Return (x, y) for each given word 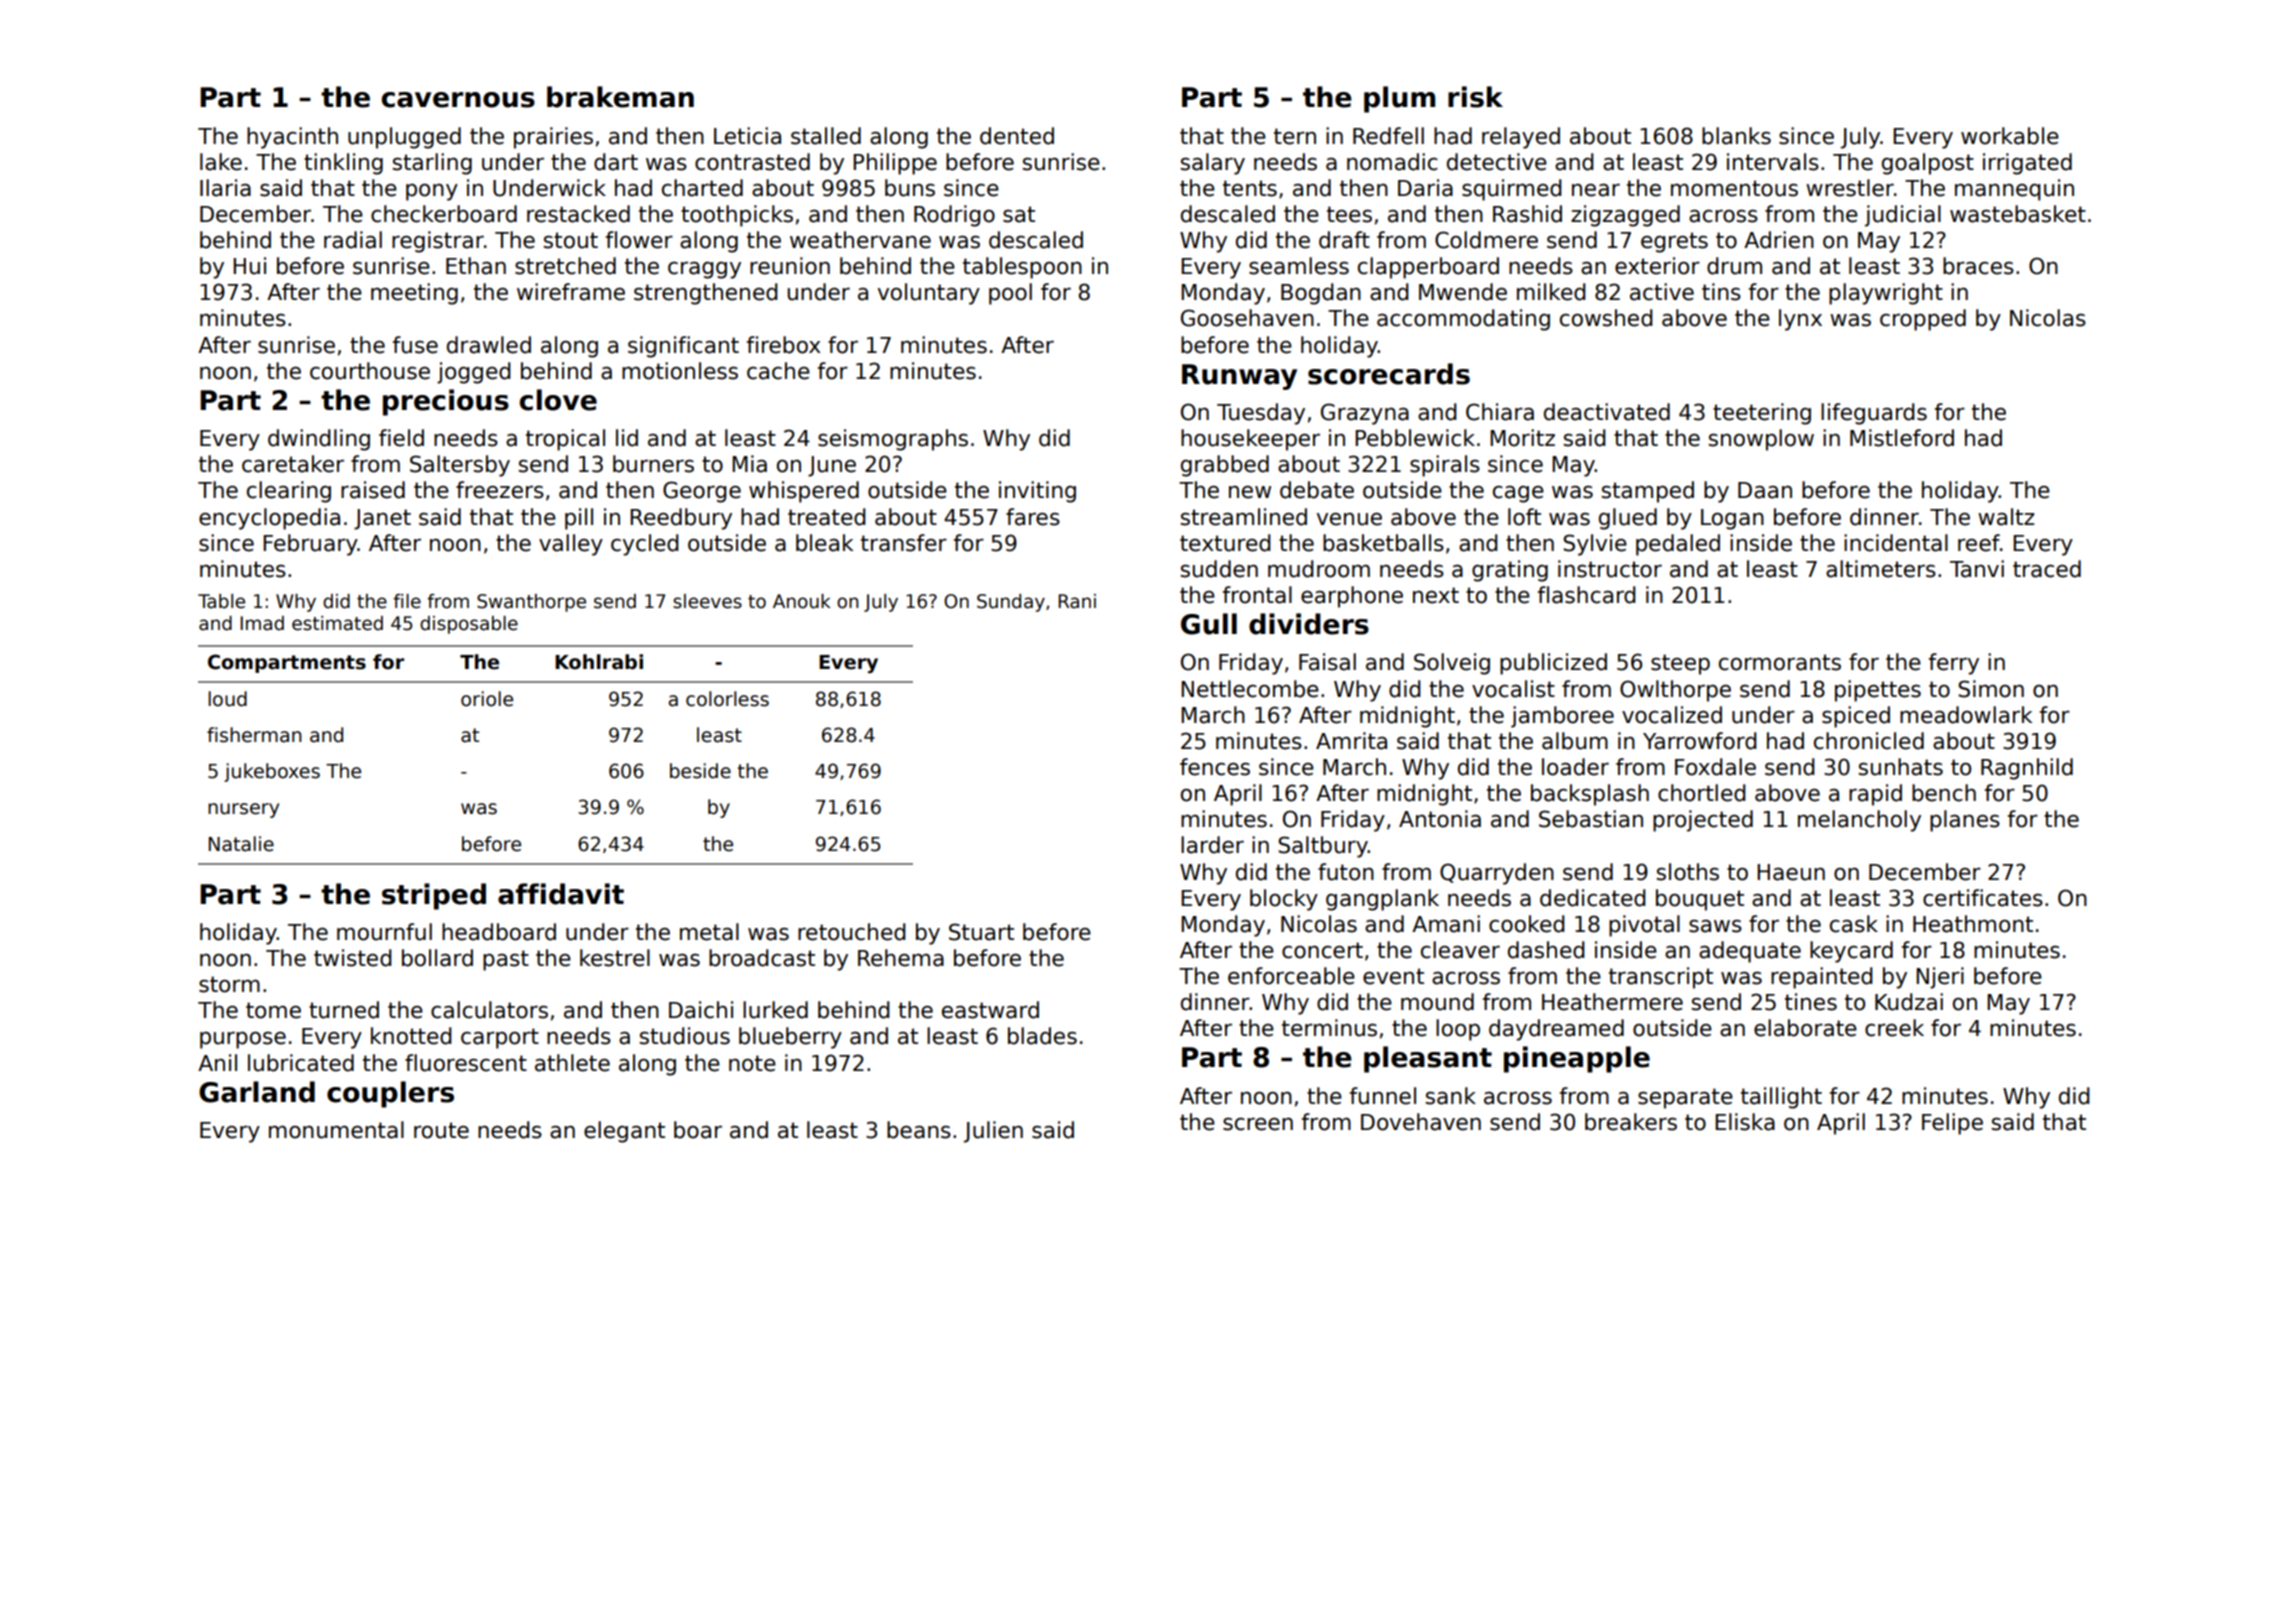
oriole (487, 699)
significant (683, 347)
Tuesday (1261, 414)
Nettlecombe (1250, 689)
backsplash (1590, 795)
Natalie (241, 844)
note (752, 1063)
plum (1399, 99)
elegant (624, 1132)
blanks (1736, 136)
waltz (2006, 517)
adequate (1750, 952)
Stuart (981, 932)
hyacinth (292, 138)
